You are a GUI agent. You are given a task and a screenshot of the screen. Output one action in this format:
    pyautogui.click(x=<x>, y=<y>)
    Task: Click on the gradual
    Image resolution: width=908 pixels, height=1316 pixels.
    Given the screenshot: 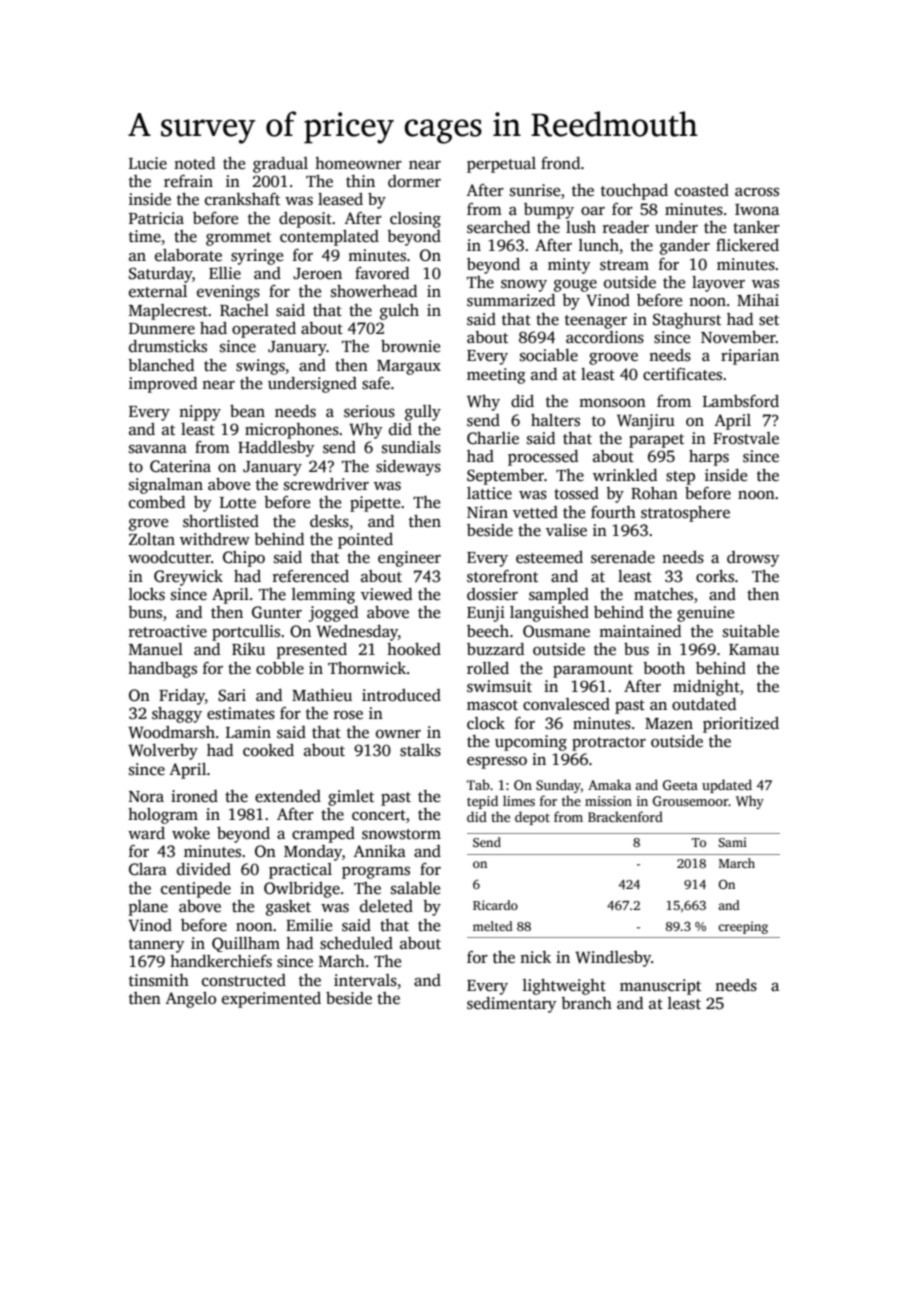 What is the action you would take?
    pyautogui.click(x=280, y=165)
